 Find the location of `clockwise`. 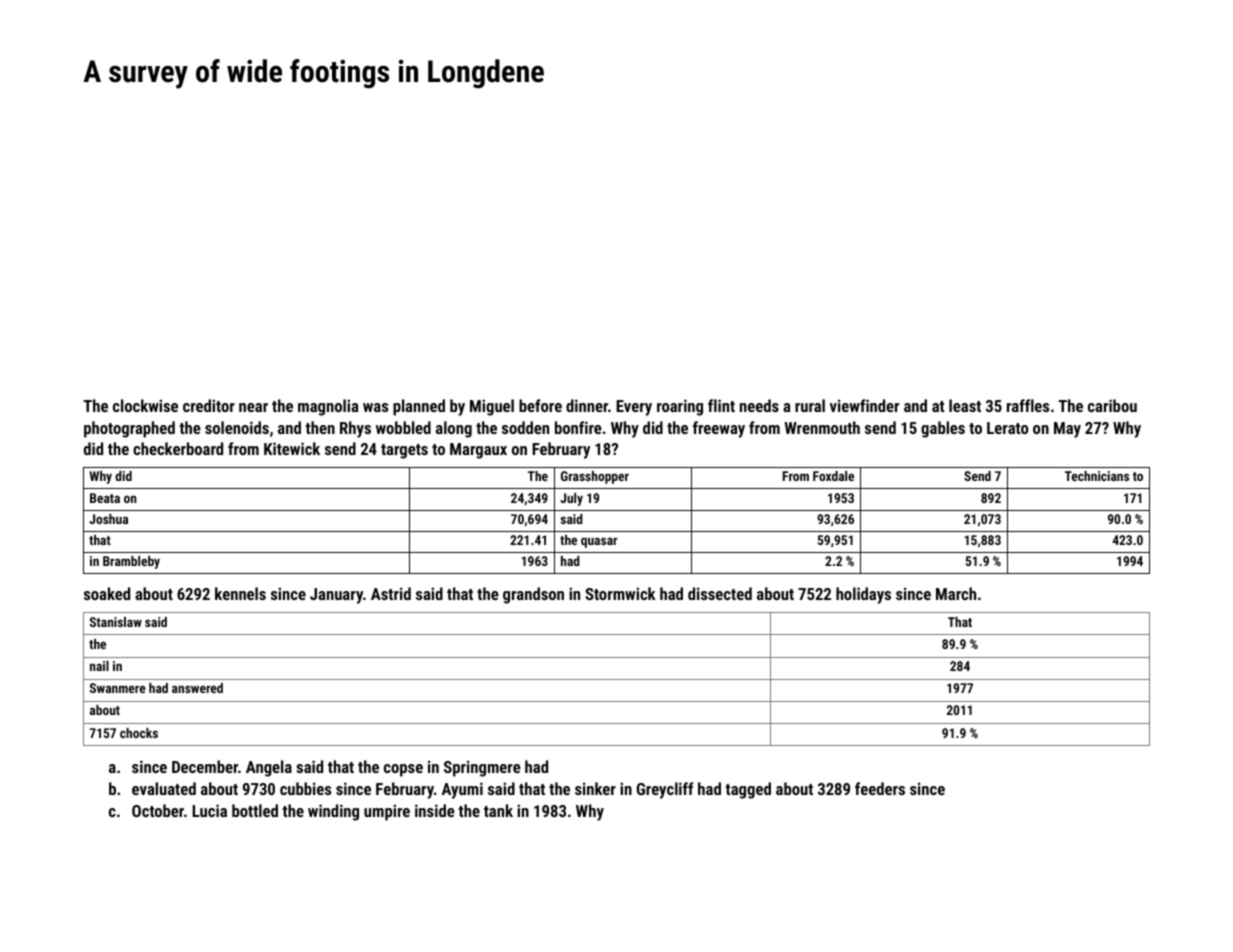

clockwise is located at coordinates (145, 405).
